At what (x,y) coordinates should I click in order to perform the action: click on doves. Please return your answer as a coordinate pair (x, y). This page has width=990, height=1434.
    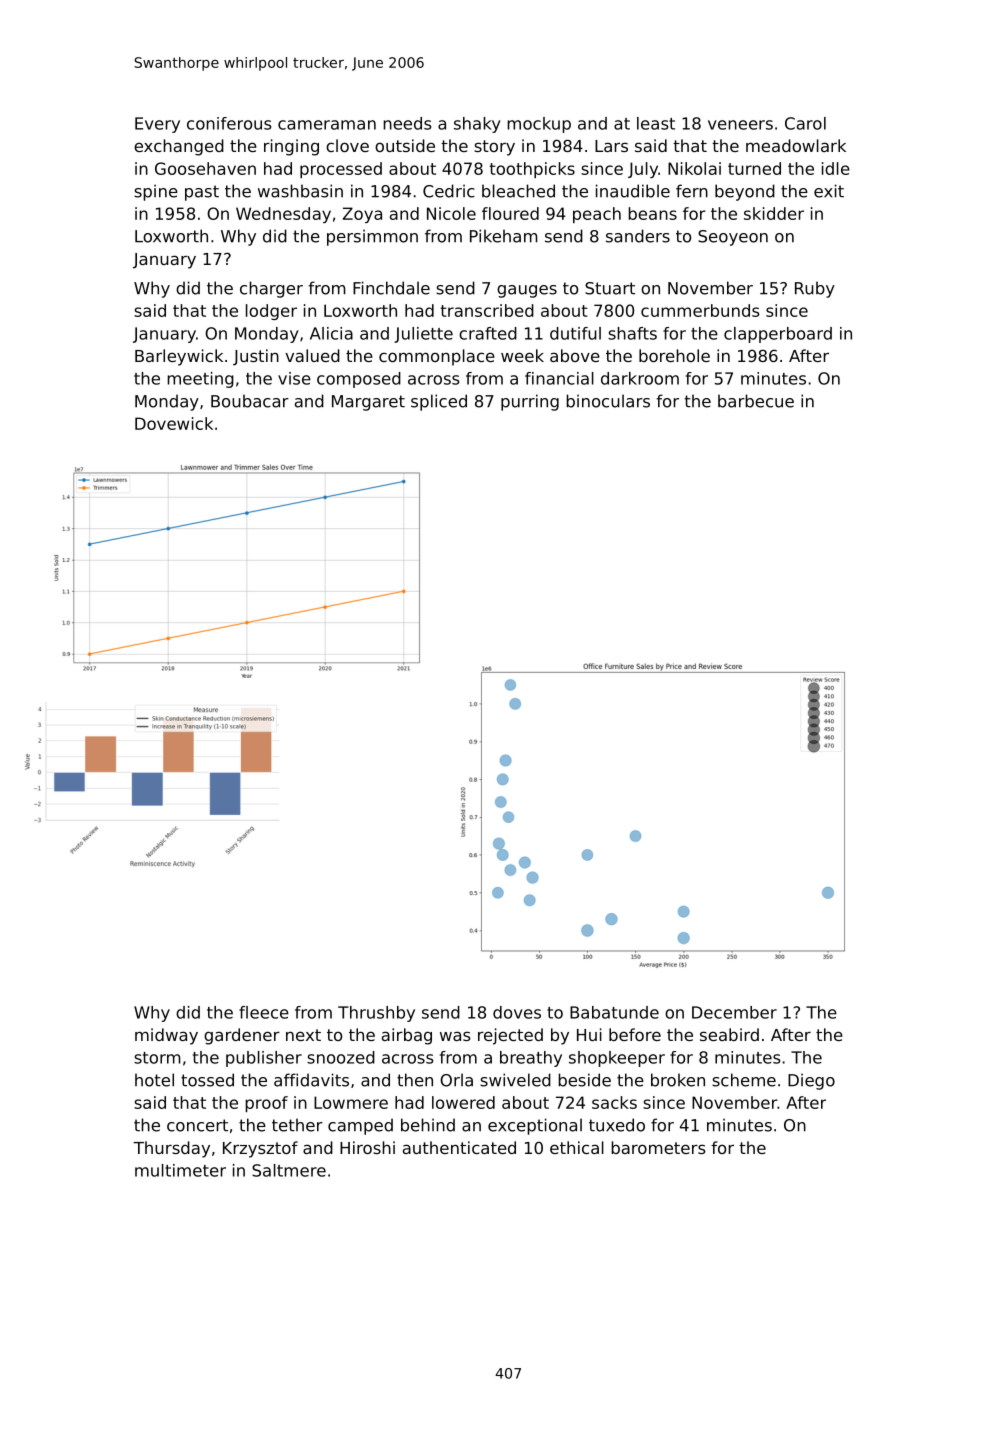
    Looking at the image, I should click on (517, 1012).
